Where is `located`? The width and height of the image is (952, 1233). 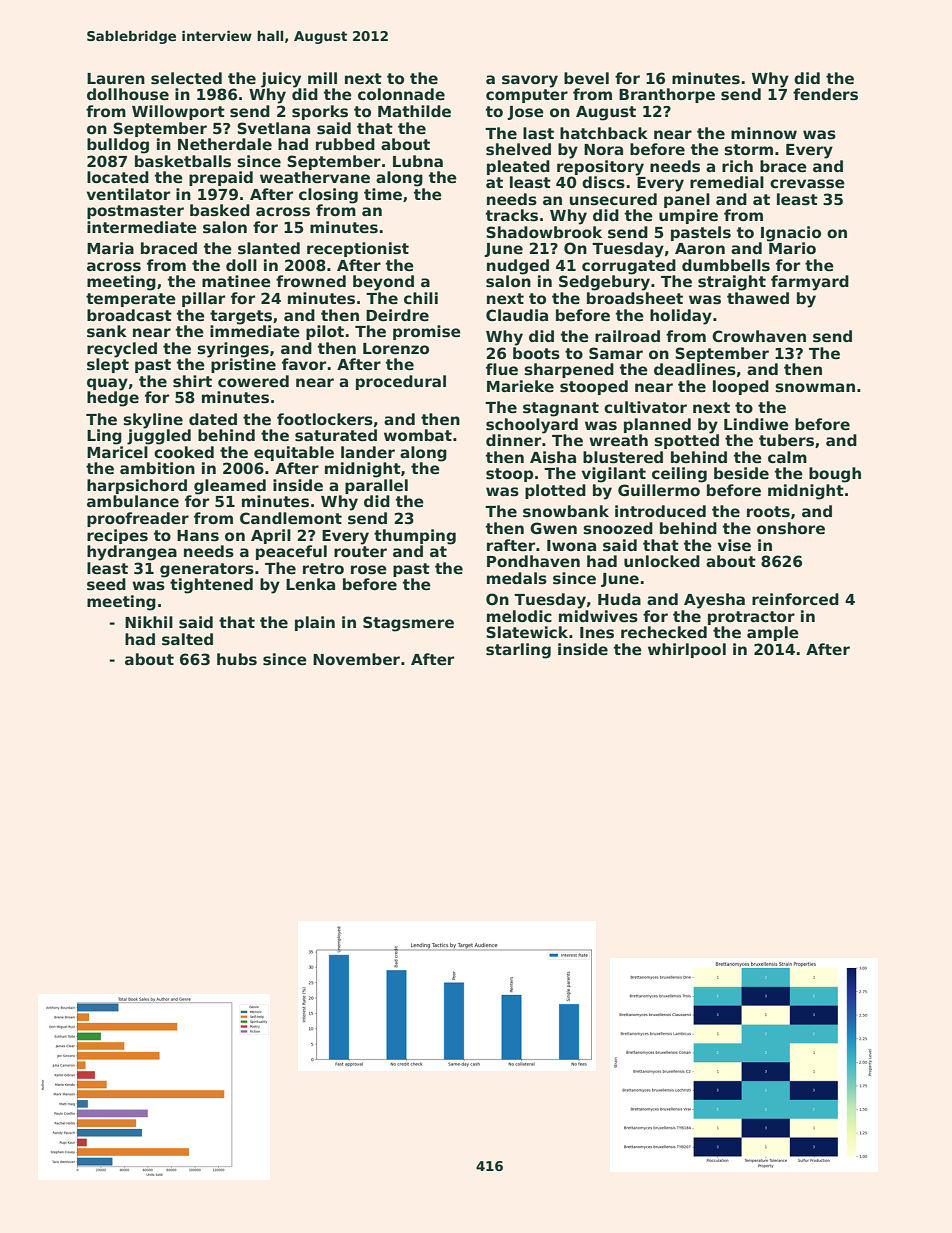
located is located at coordinates (118, 177).
